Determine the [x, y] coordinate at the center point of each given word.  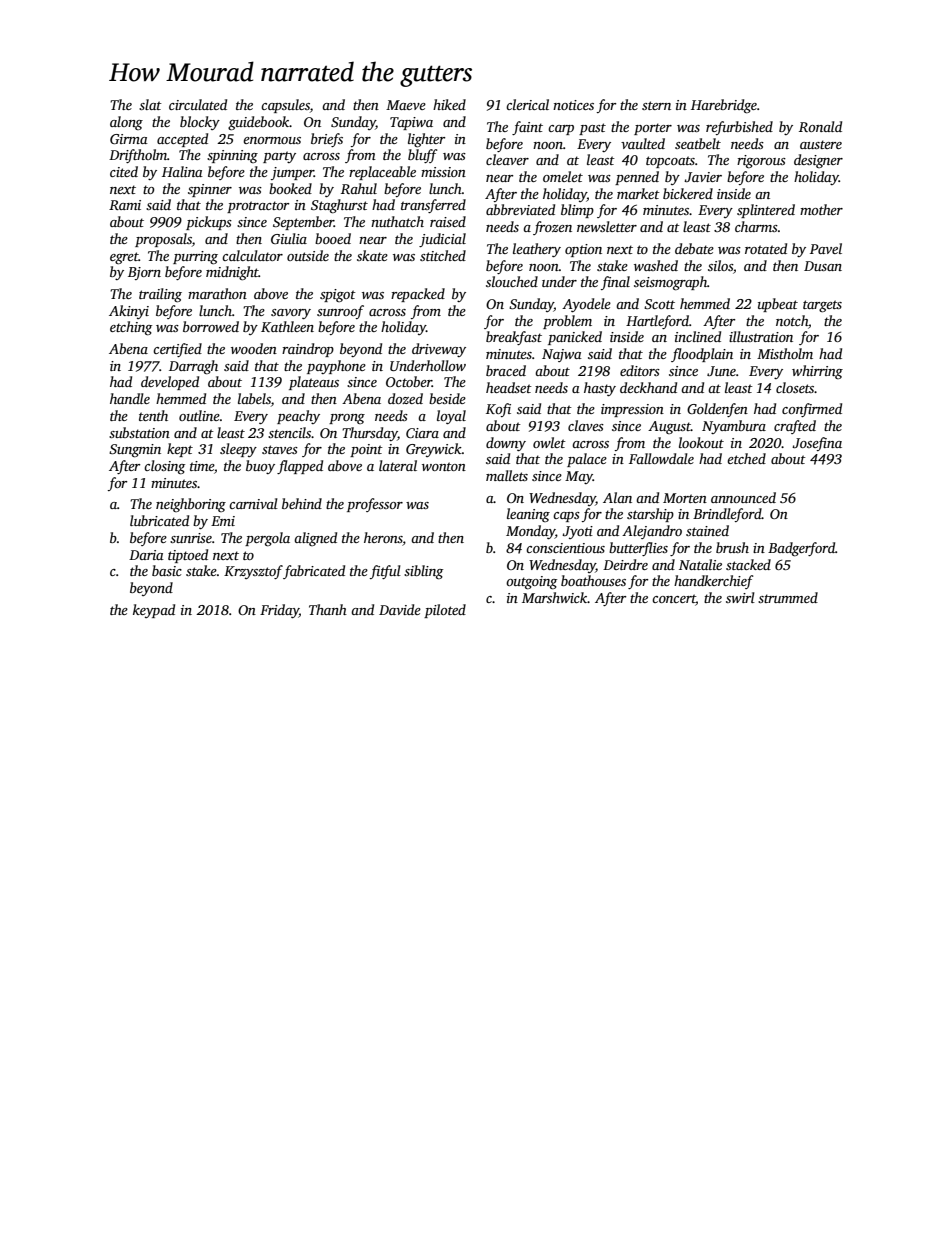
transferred [433, 206]
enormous [272, 140]
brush [732, 547]
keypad [154, 611]
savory [291, 314]
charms [756, 226]
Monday [530, 532]
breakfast [514, 338]
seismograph [670, 283]
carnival [253, 503]
